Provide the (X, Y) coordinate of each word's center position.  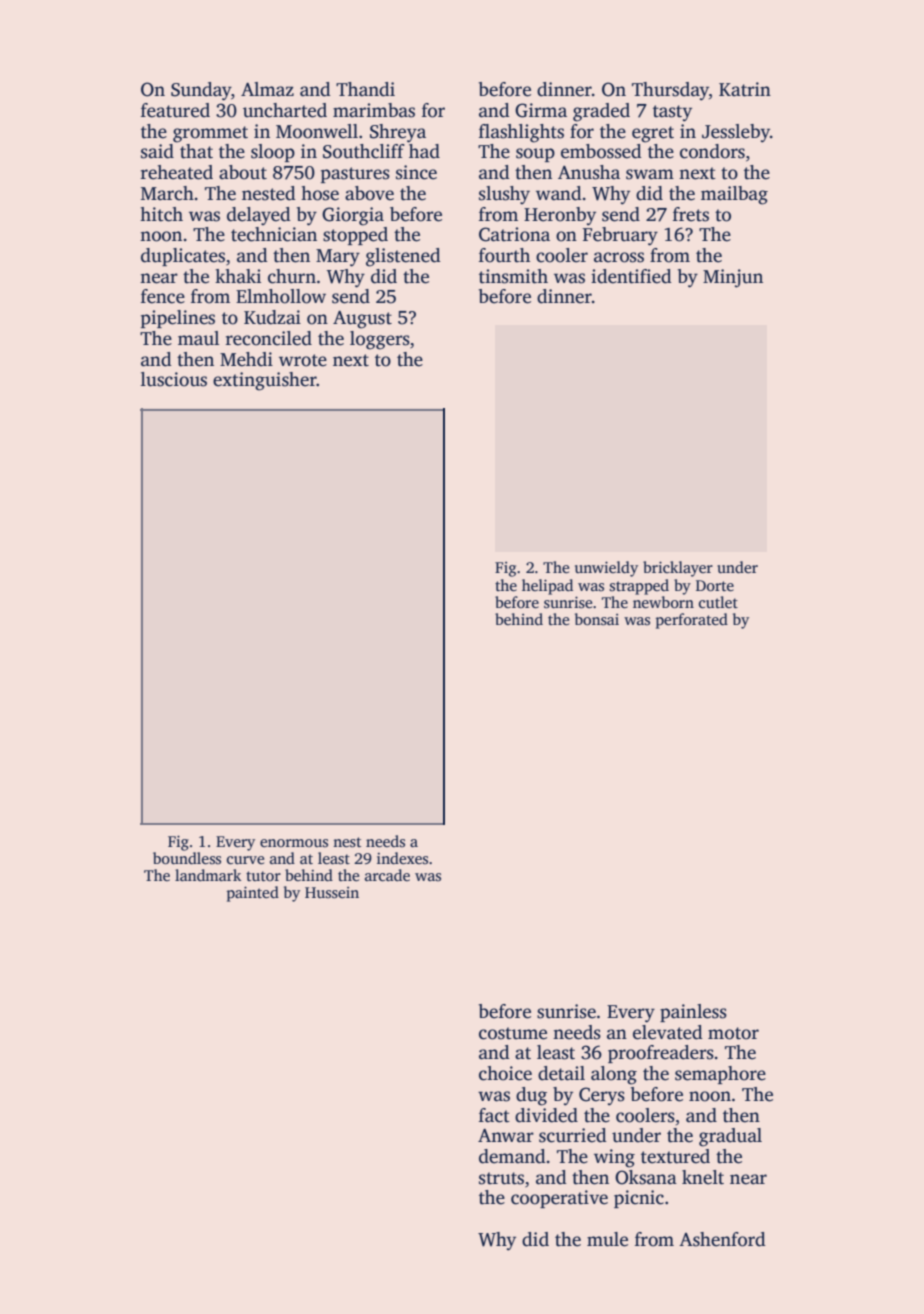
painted (253, 894)
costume (513, 1033)
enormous (294, 843)
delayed (259, 216)
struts (501, 1178)
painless (693, 1013)
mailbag (734, 195)
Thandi (365, 89)
